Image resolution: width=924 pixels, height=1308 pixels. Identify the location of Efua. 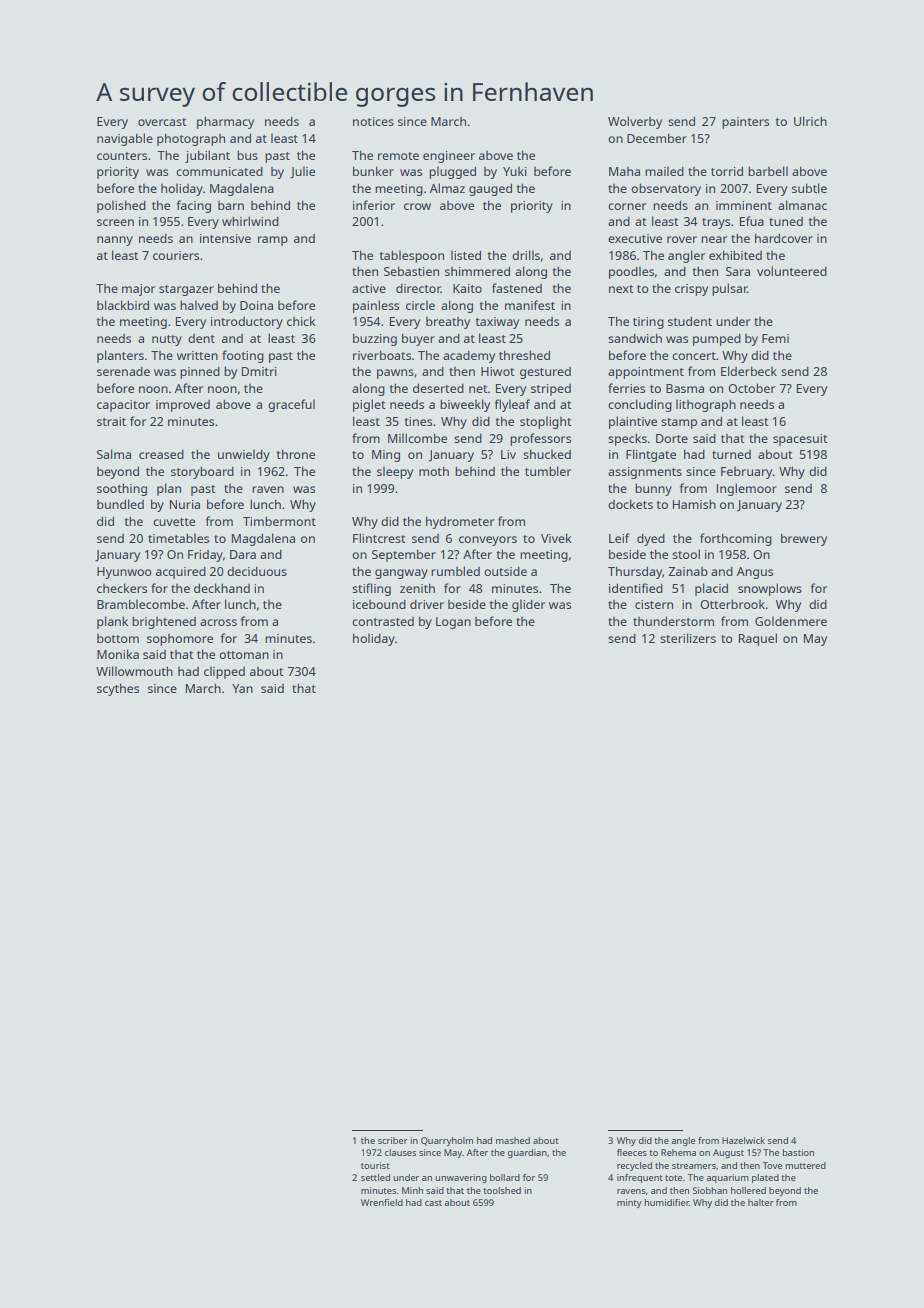
(752, 221).
